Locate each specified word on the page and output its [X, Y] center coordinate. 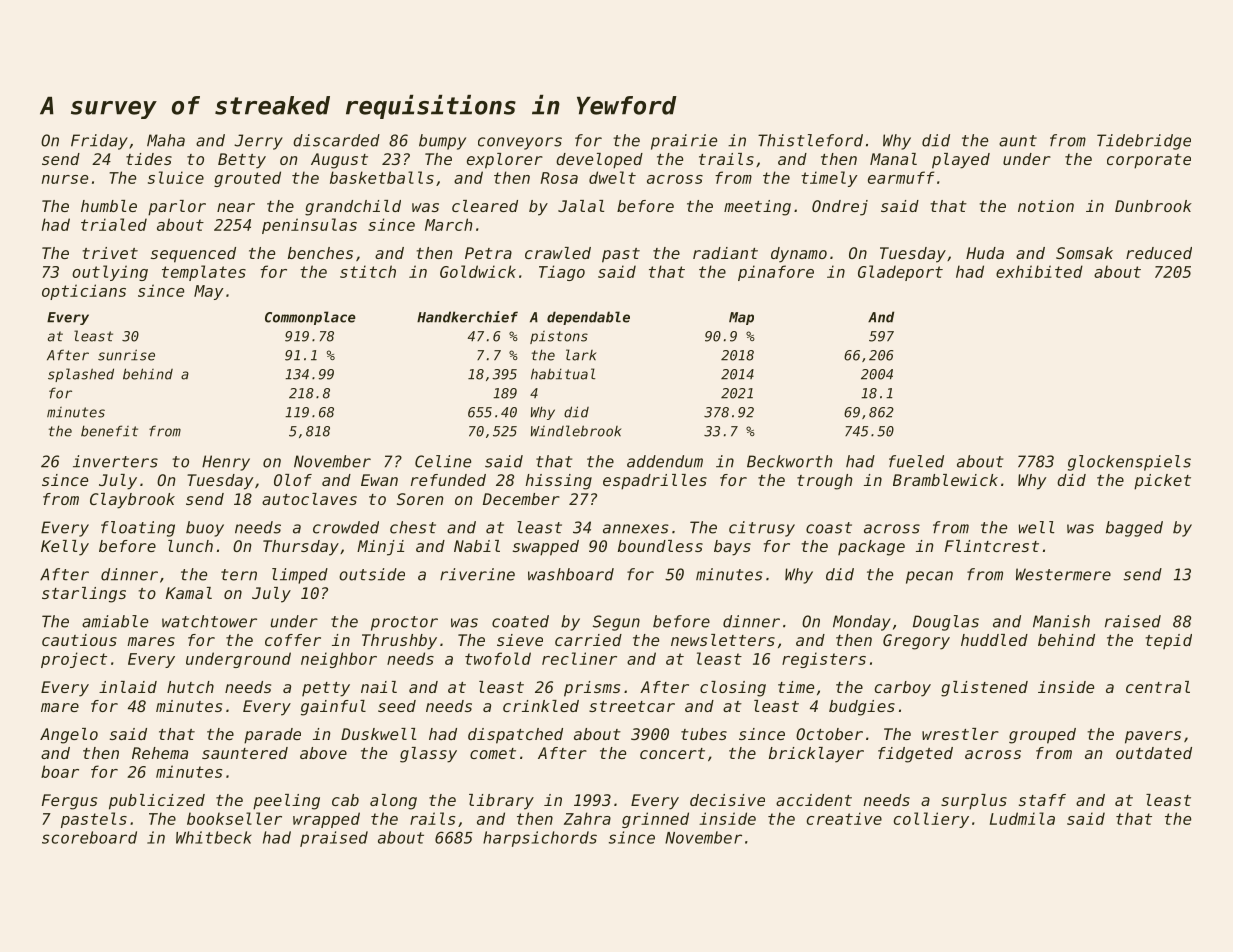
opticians [84, 292]
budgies [862, 708]
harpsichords [540, 839]
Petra [488, 253]
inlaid [128, 687]
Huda [985, 253]
